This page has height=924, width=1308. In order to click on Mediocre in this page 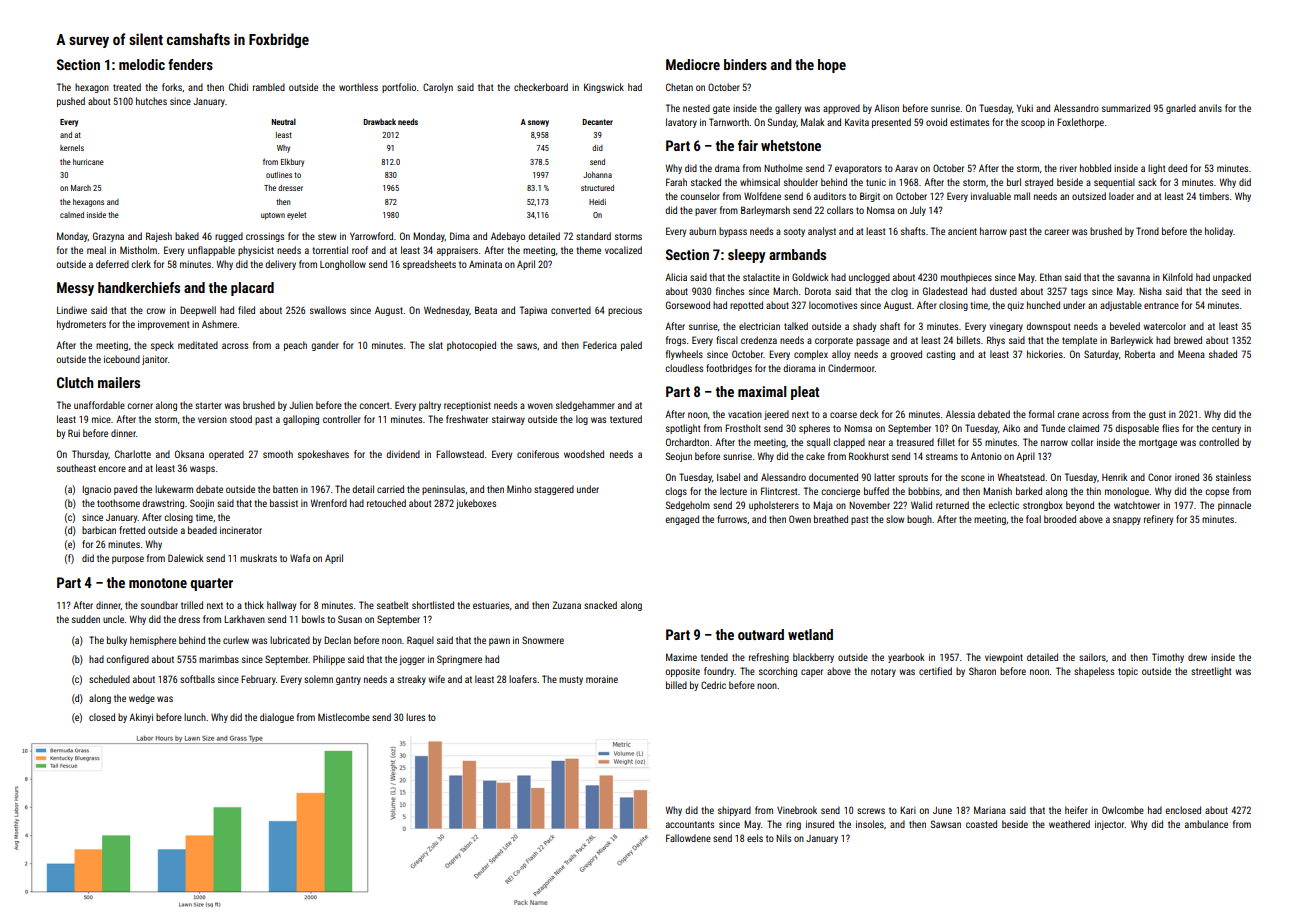, I will do `click(693, 64)`.
